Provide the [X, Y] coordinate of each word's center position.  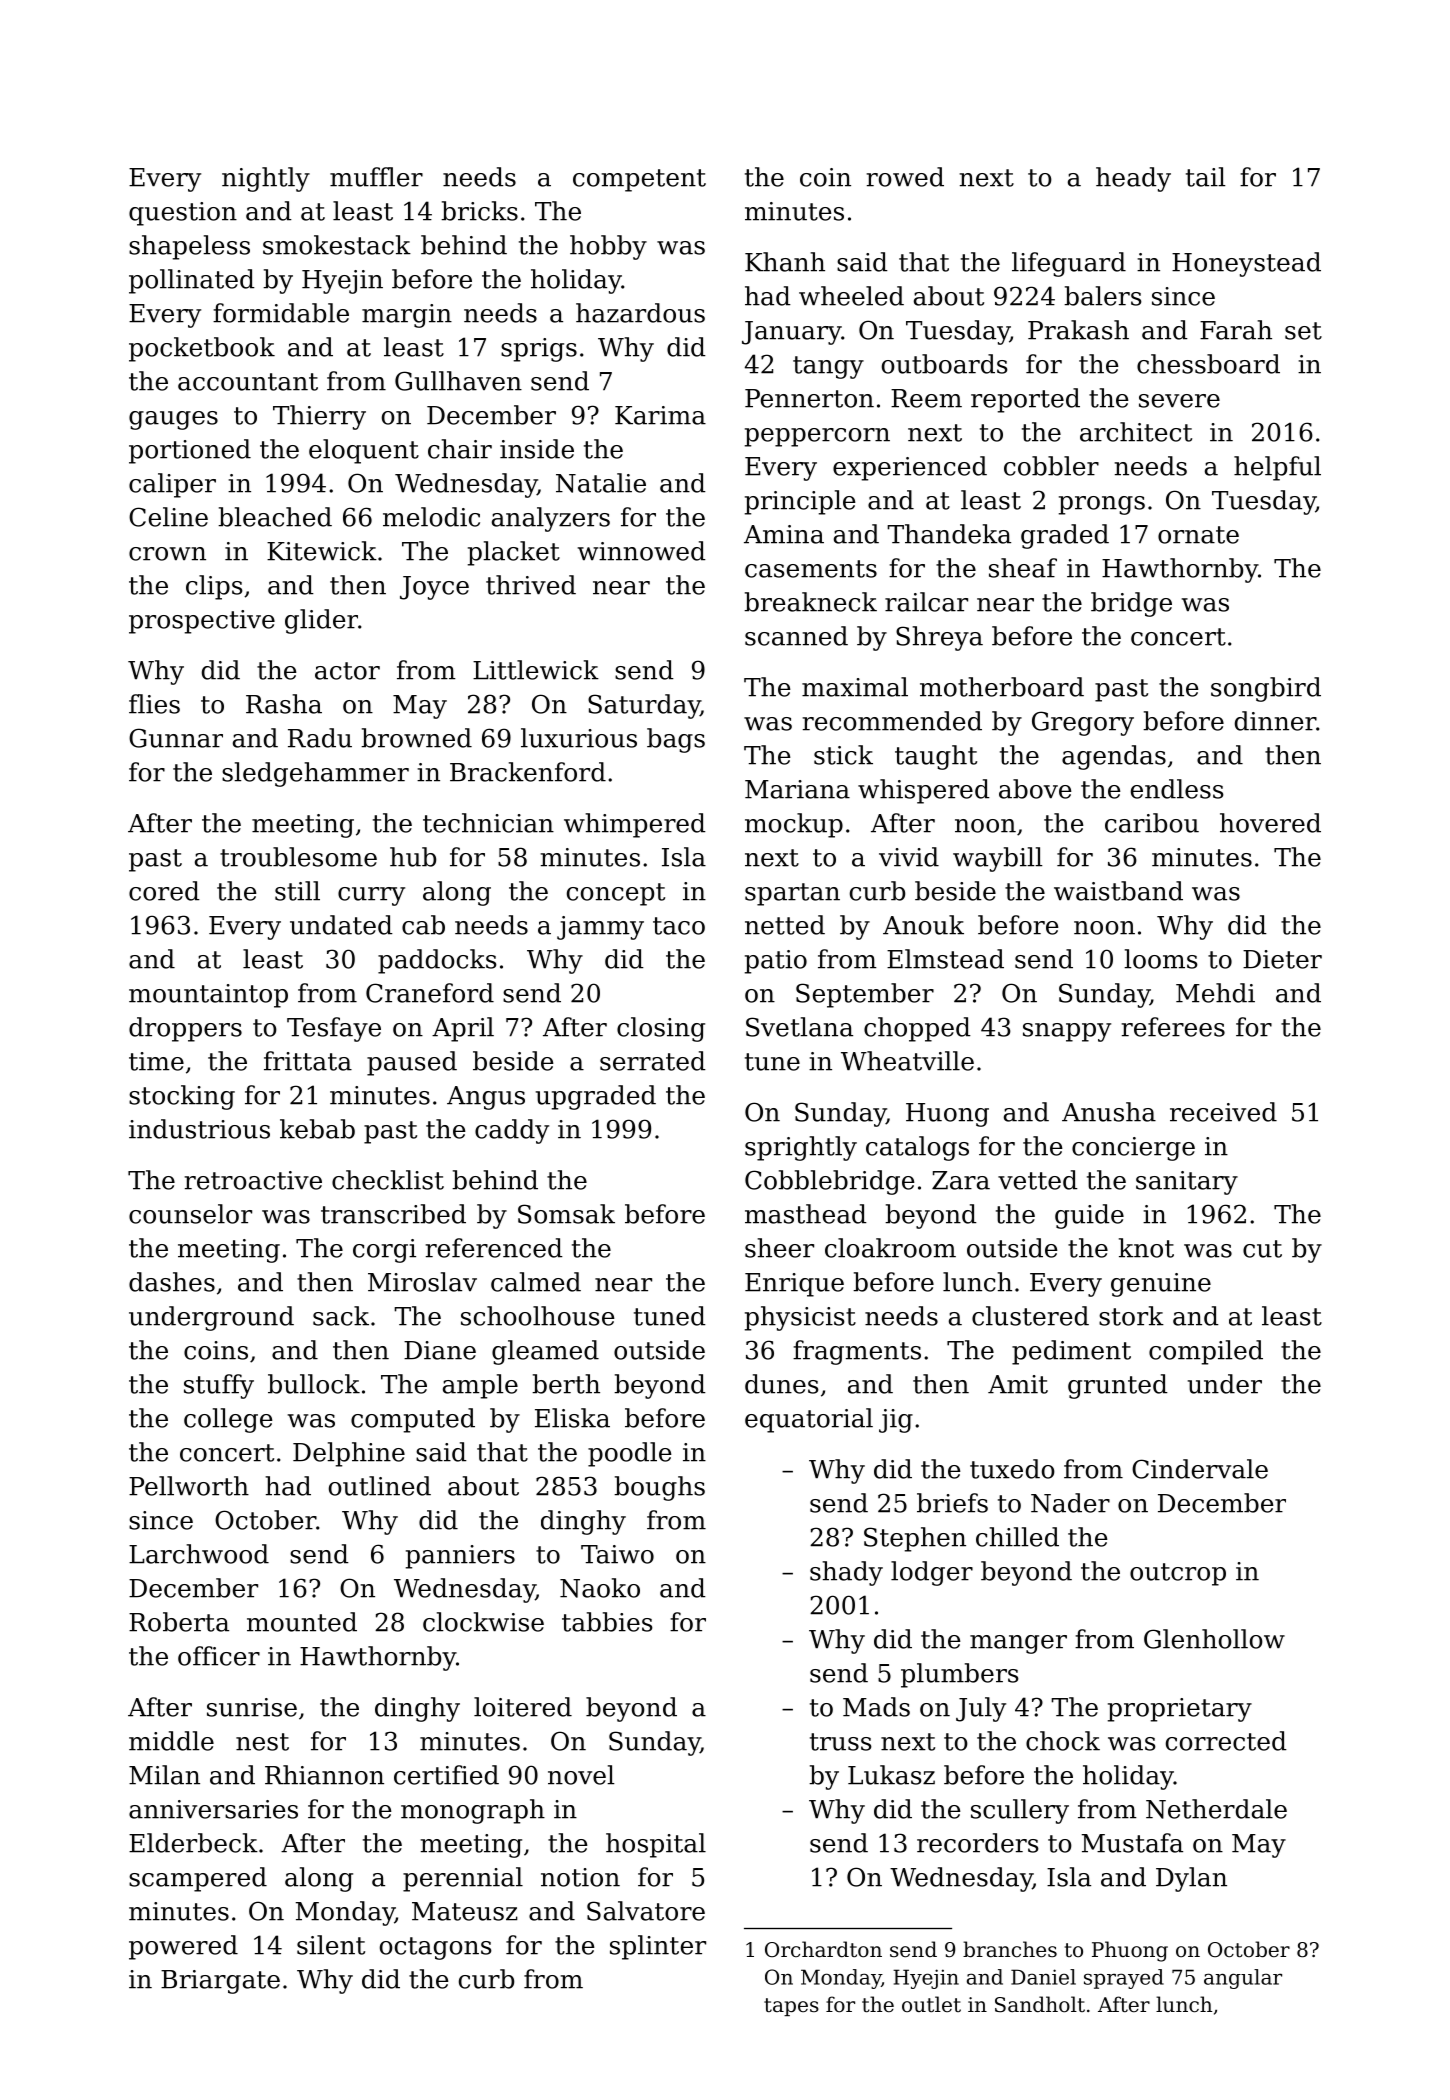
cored [164, 891]
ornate [1198, 535]
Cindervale [1200, 1469]
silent [331, 1945]
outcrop [1178, 1574]
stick [843, 755]
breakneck [810, 602]
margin [407, 316]
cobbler [1051, 466]
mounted [302, 1622]
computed [413, 1420]
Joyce [434, 588]
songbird [1266, 689]
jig [896, 1421]
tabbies [607, 1622]
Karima [660, 415]
